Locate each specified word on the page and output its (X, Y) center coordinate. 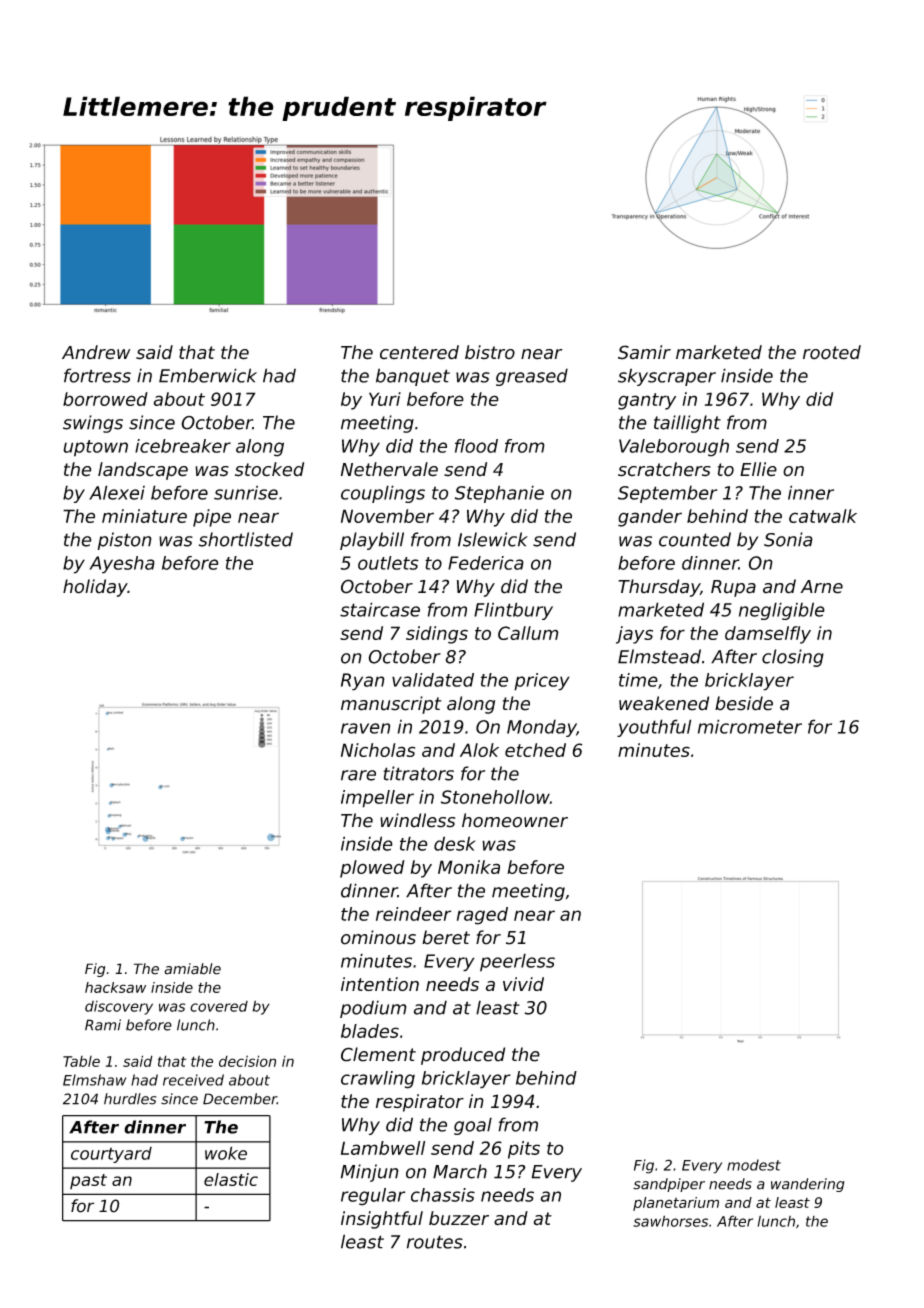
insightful (382, 1220)
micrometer (750, 726)
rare (358, 775)
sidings (437, 635)
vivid (523, 984)
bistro (490, 352)
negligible (782, 611)
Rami (103, 1025)
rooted (832, 352)
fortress (97, 375)
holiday (95, 588)
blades (370, 1031)
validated (433, 680)
